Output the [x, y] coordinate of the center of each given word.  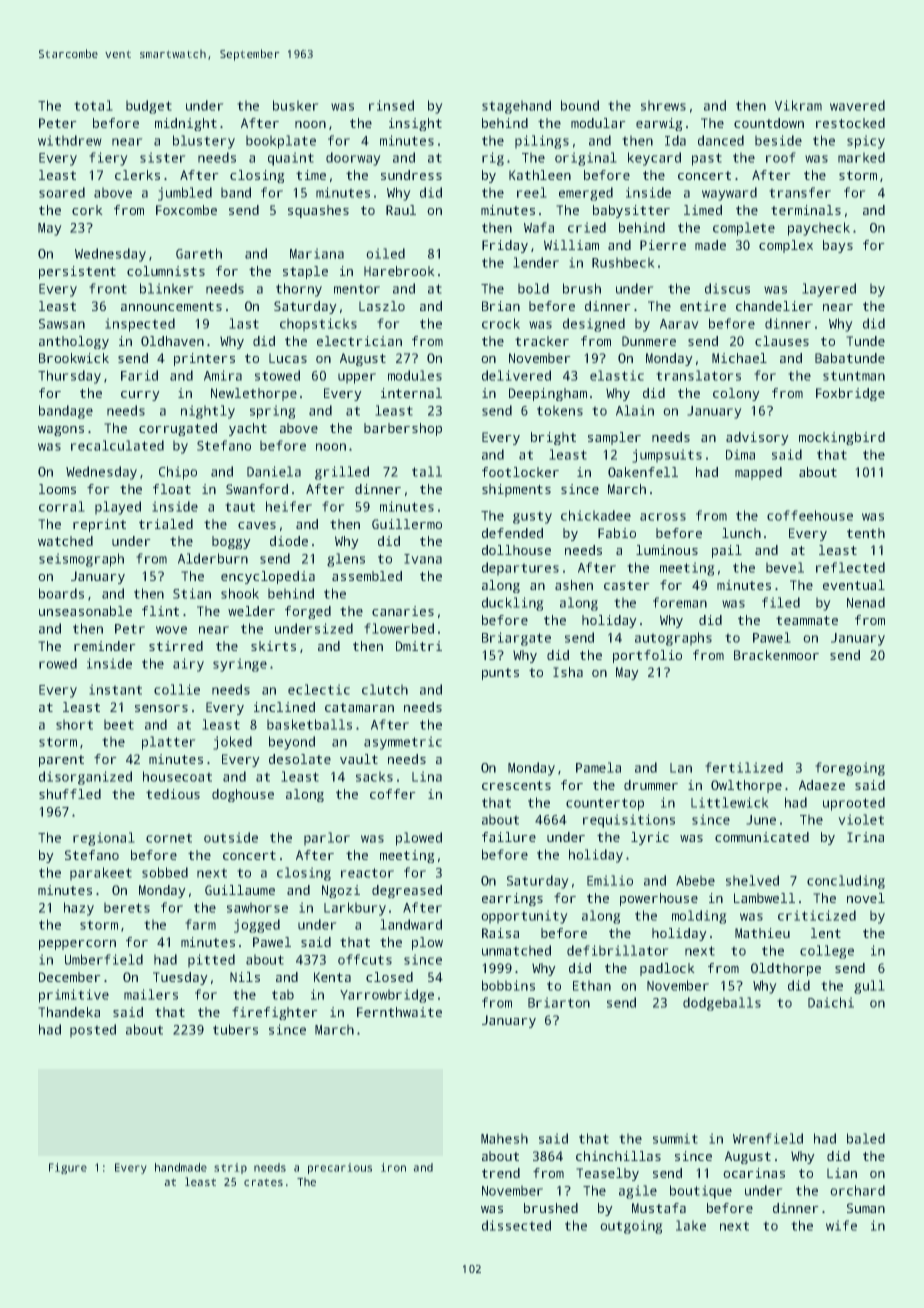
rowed [58, 663]
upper [357, 378]
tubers [235, 1029]
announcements [171, 306]
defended [512, 533]
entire [703, 306]
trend [501, 1173]
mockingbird [842, 438]
